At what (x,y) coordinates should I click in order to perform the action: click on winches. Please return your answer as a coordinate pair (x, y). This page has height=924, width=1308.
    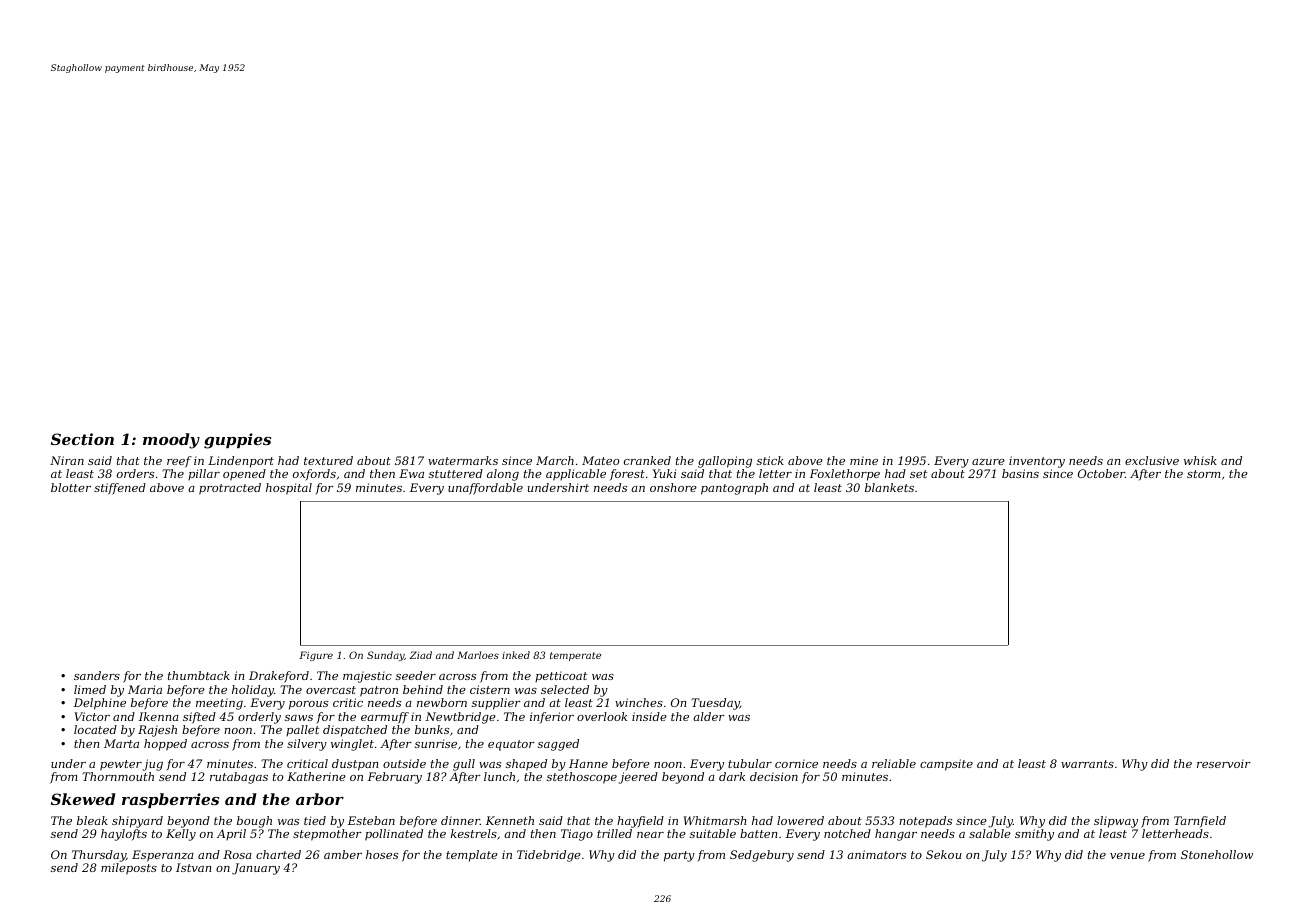
    Looking at the image, I should click on (639, 702).
